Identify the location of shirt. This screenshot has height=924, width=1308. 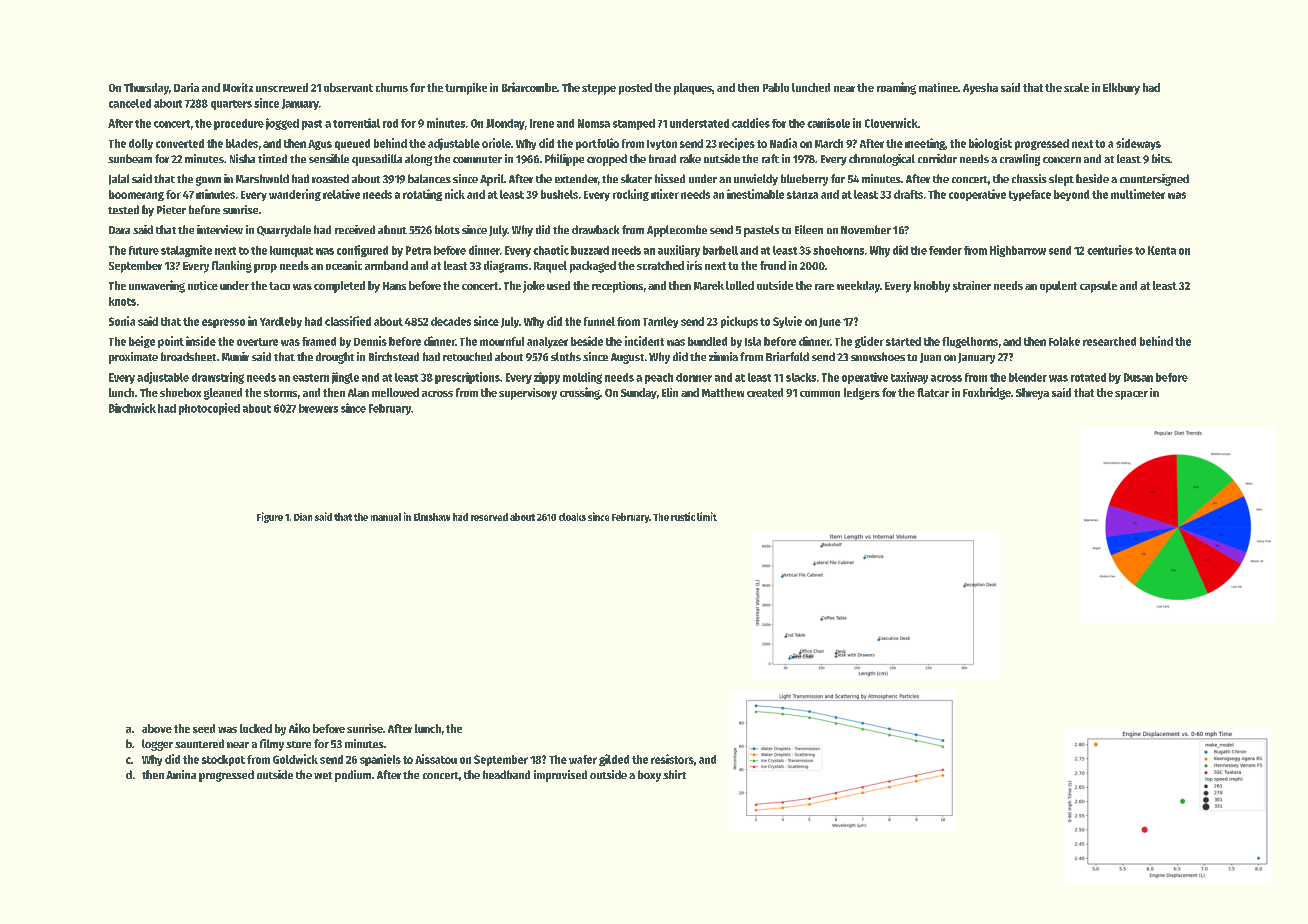
(674, 774).
